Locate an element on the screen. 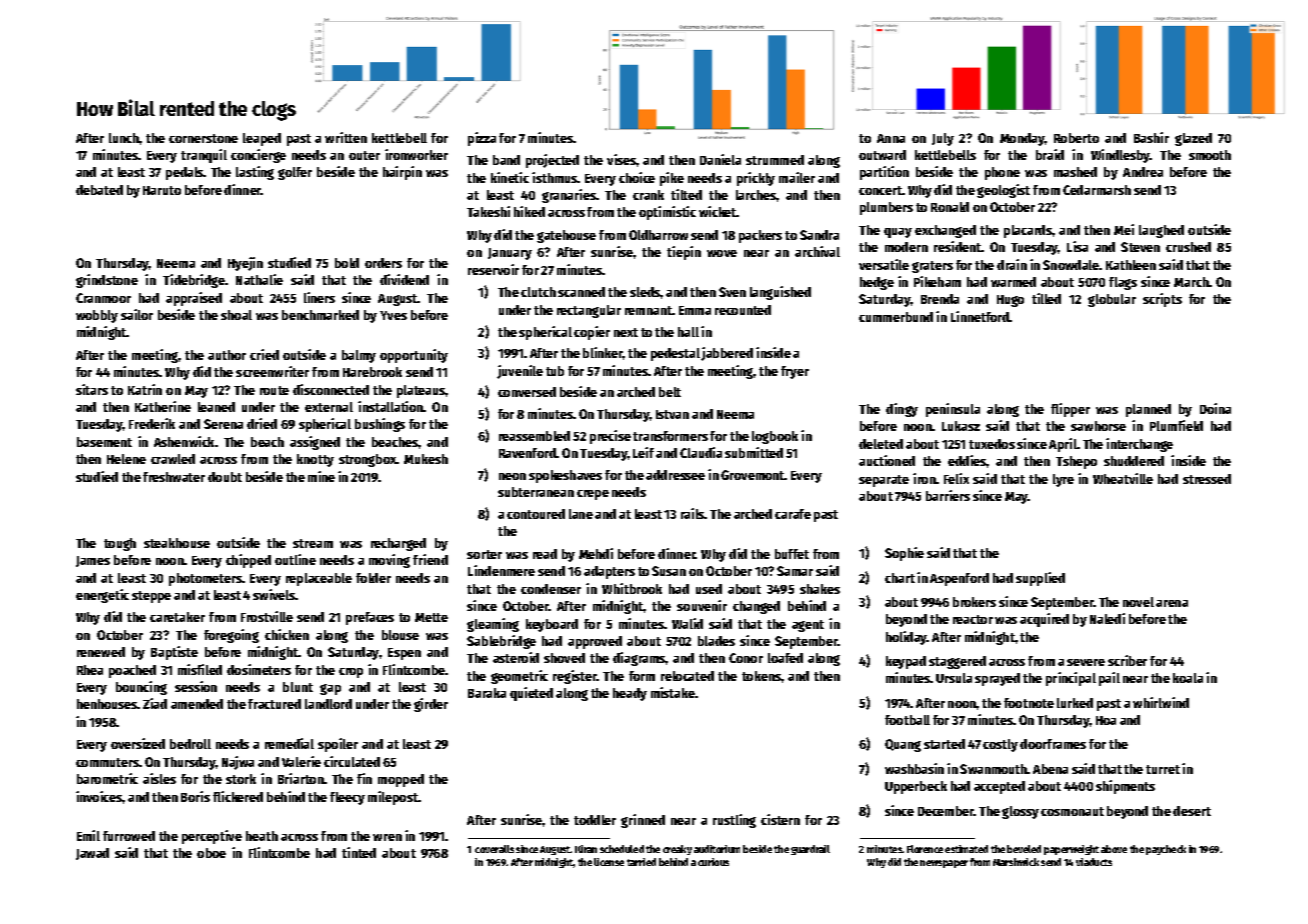 This screenshot has height=924, width=1308. Wheatville is located at coordinates (1123, 478).
